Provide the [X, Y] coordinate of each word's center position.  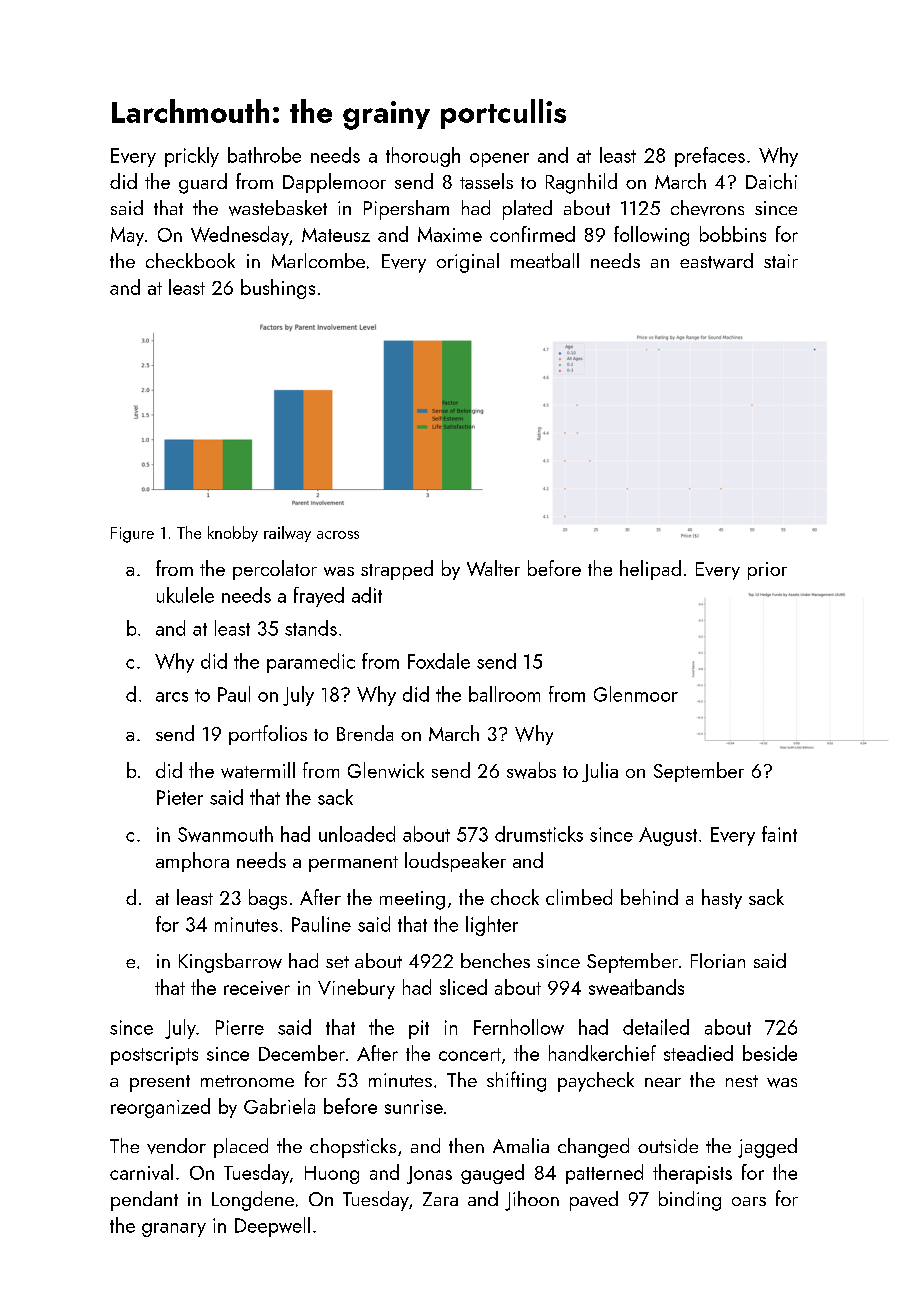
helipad [650, 570]
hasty [722, 899]
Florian [718, 960]
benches [495, 960]
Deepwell [272, 1227]
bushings [278, 289]
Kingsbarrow [230, 963]
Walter [493, 568]
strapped [397, 570]
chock [515, 897]
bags [268, 899]
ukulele [185, 595]
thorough [423, 157]
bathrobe [264, 155]
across [338, 535]
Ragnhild [581, 183]
